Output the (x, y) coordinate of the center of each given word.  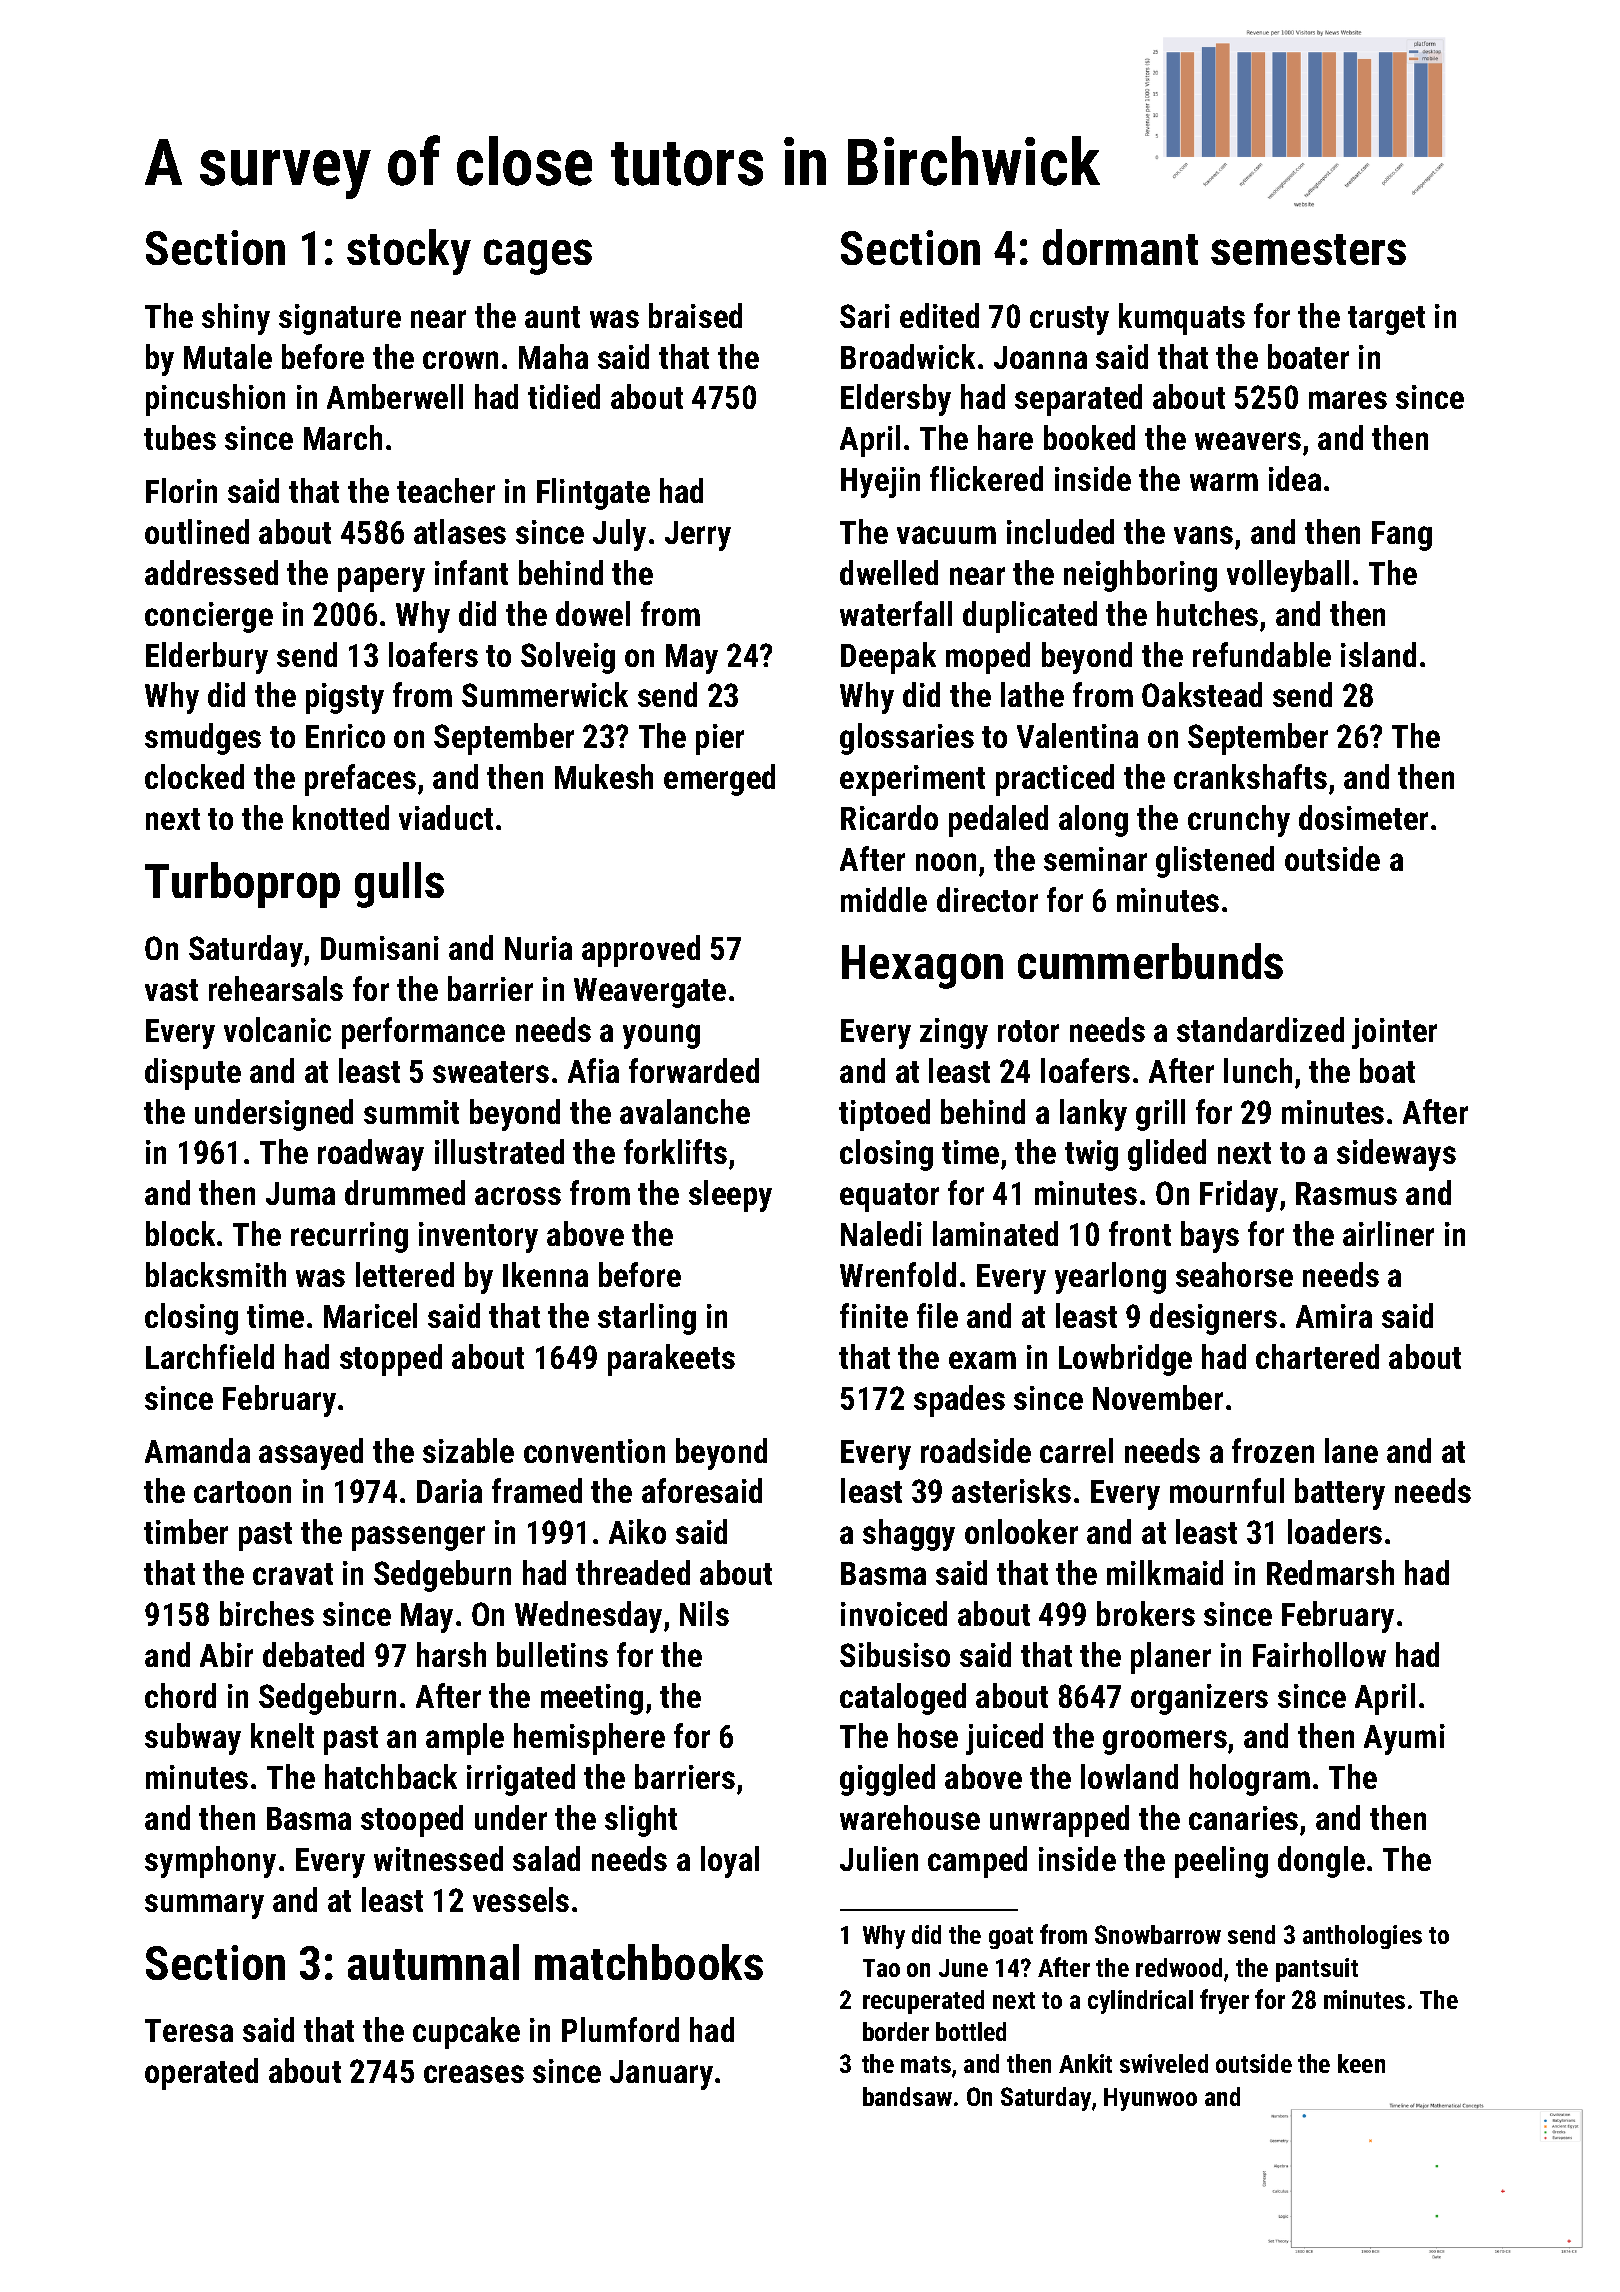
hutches (1207, 613)
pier (720, 739)
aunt (552, 317)
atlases (460, 531)
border (896, 2031)
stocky (409, 252)
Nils (704, 1613)
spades (959, 1401)
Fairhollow (1319, 1654)
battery (1340, 1494)
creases (474, 2074)
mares (1348, 400)
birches (267, 1613)
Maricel (370, 1315)
